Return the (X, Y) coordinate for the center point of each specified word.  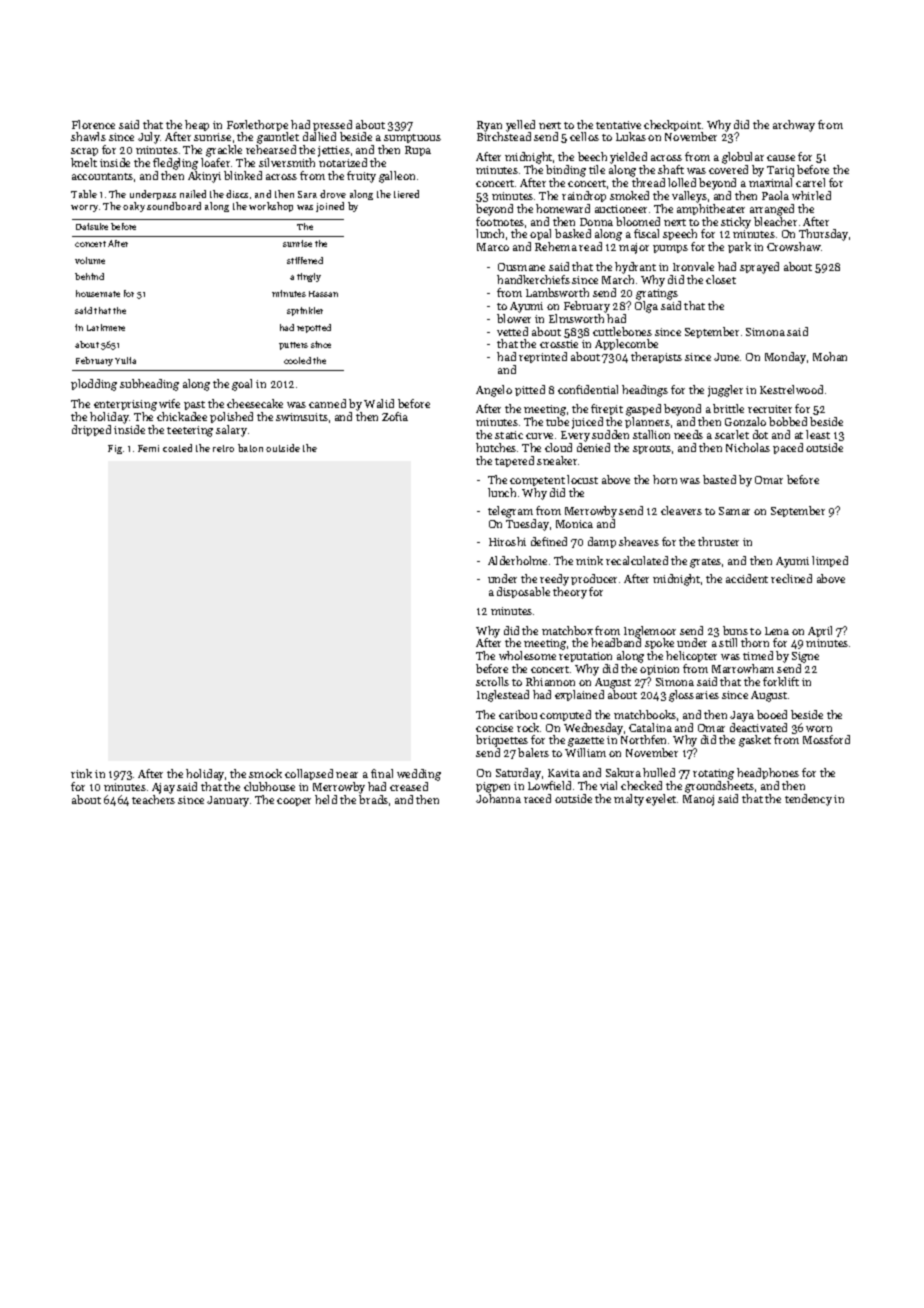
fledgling (175, 164)
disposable (523, 592)
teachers (153, 799)
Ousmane (521, 267)
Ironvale (693, 266)
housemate (98, 293)
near (347, 775)
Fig (115, 449)
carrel (810, 182)
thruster (718, 541)
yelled (520, 126)
